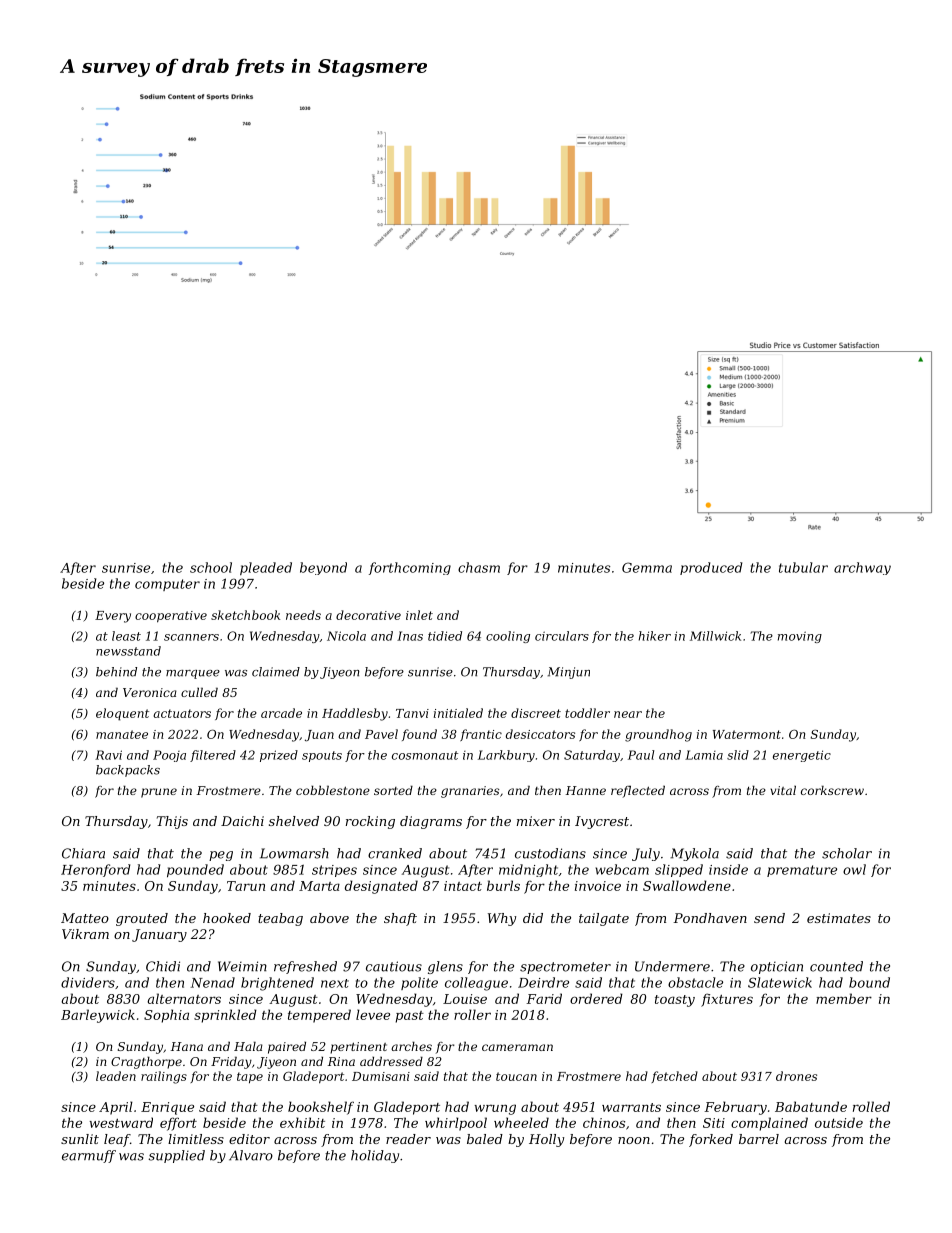  I want to click on cobblestone, so click(333, 790).
